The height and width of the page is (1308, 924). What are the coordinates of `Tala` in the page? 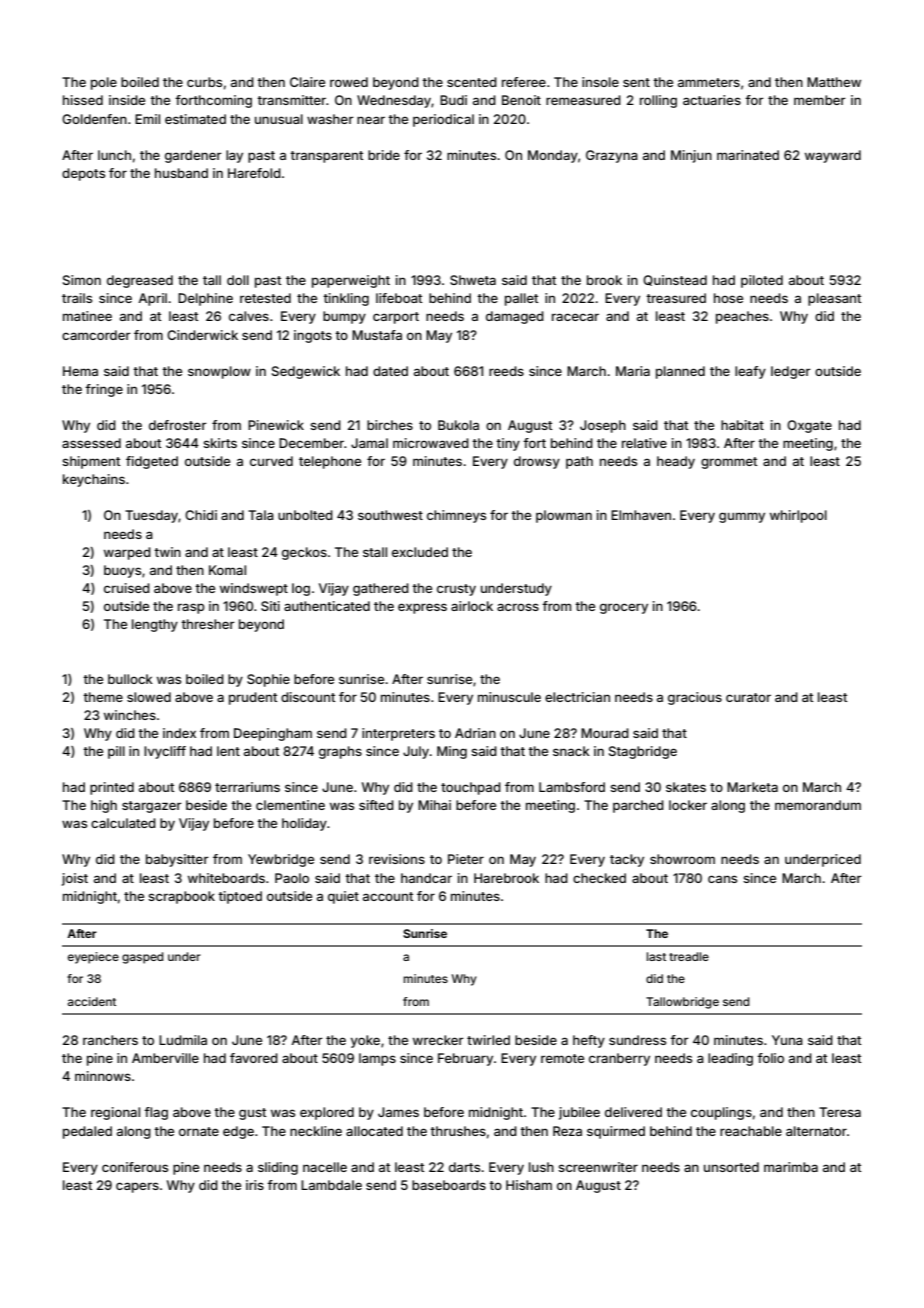 It's located at (261, 515).
